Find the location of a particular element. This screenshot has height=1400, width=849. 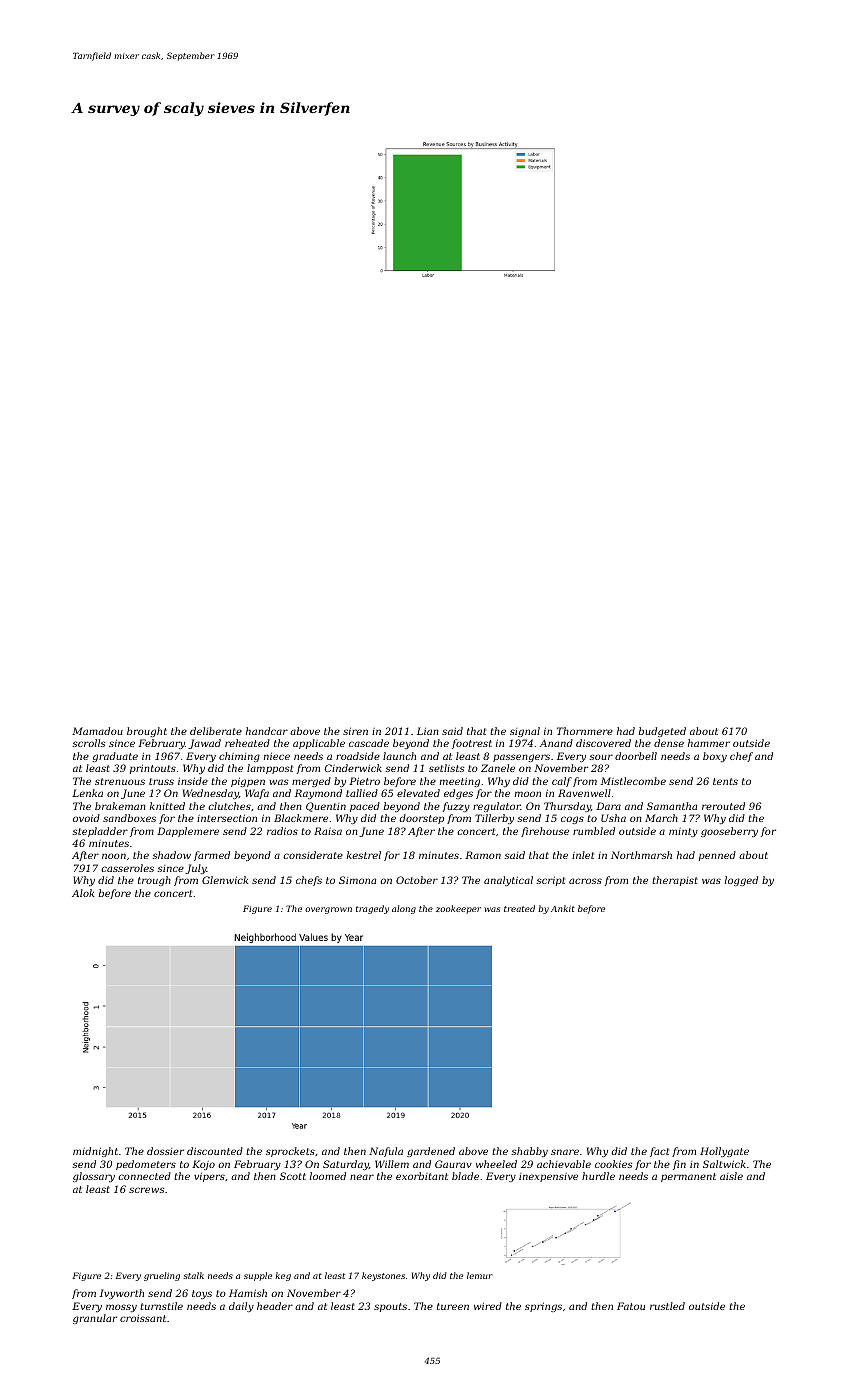

Ankit is located at coordinates (563, 908).
